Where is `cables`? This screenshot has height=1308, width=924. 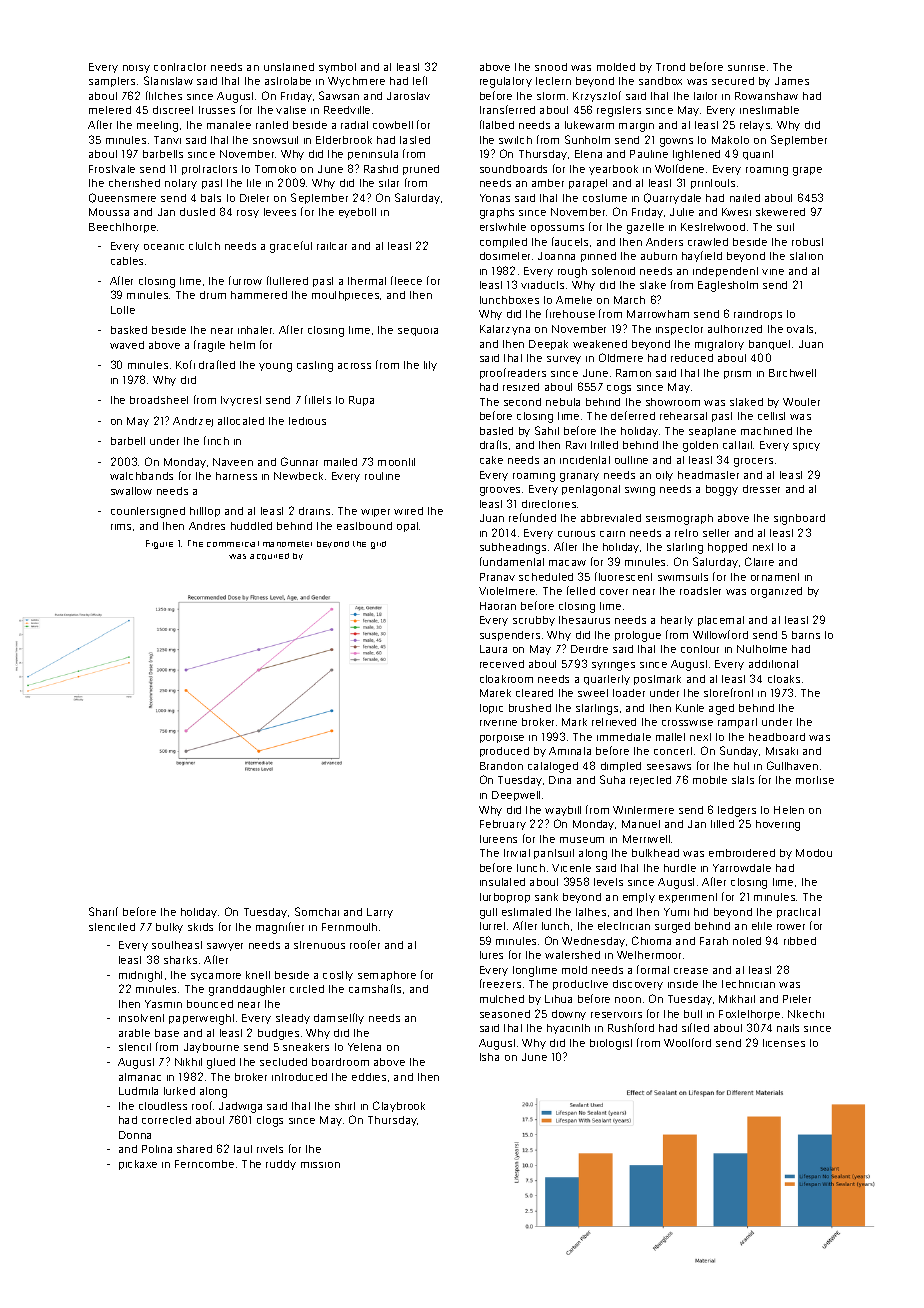
cables is located at coordinates (127, 261).
